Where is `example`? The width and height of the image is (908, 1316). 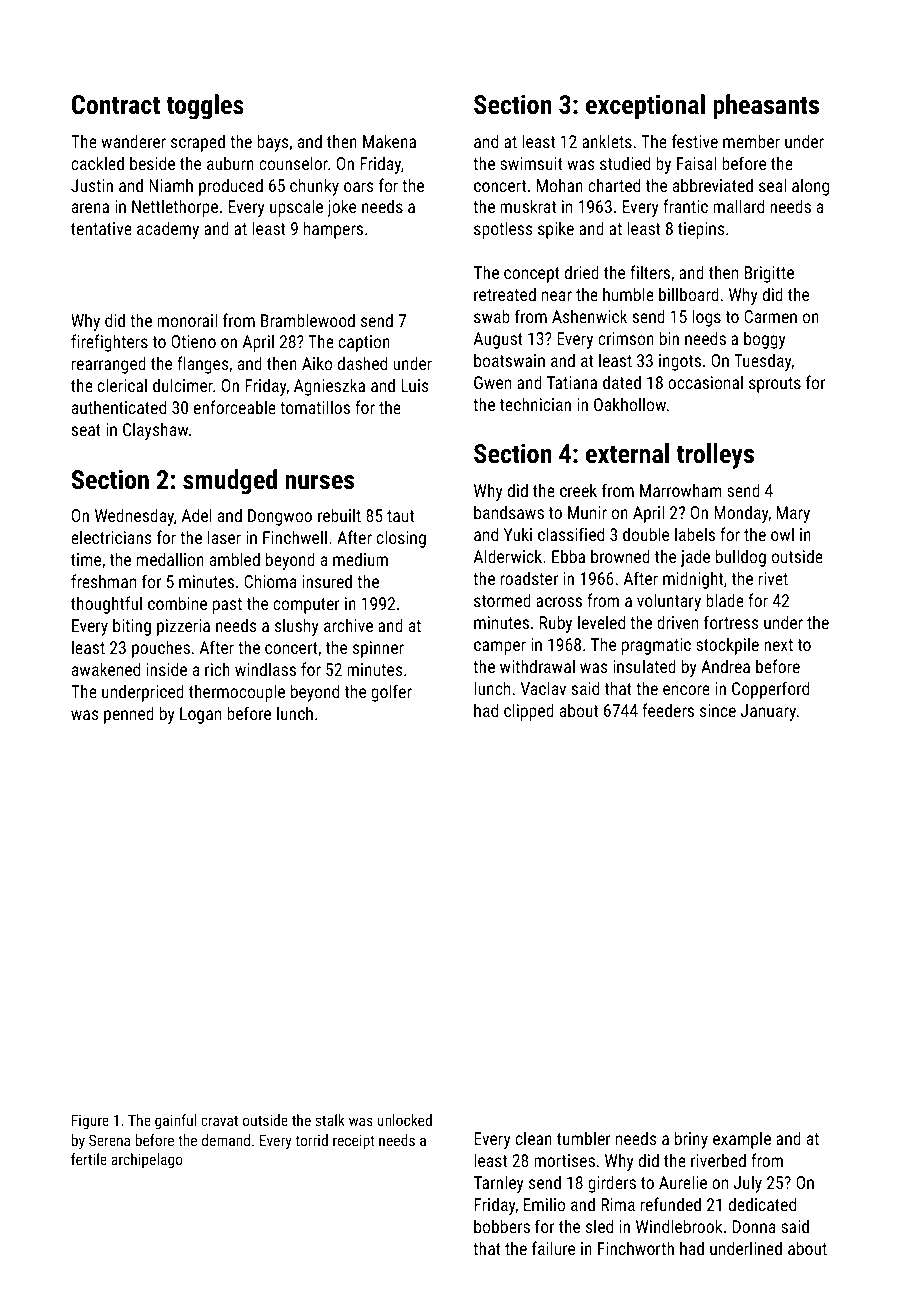
example is located at coordinates (742, 1140).
